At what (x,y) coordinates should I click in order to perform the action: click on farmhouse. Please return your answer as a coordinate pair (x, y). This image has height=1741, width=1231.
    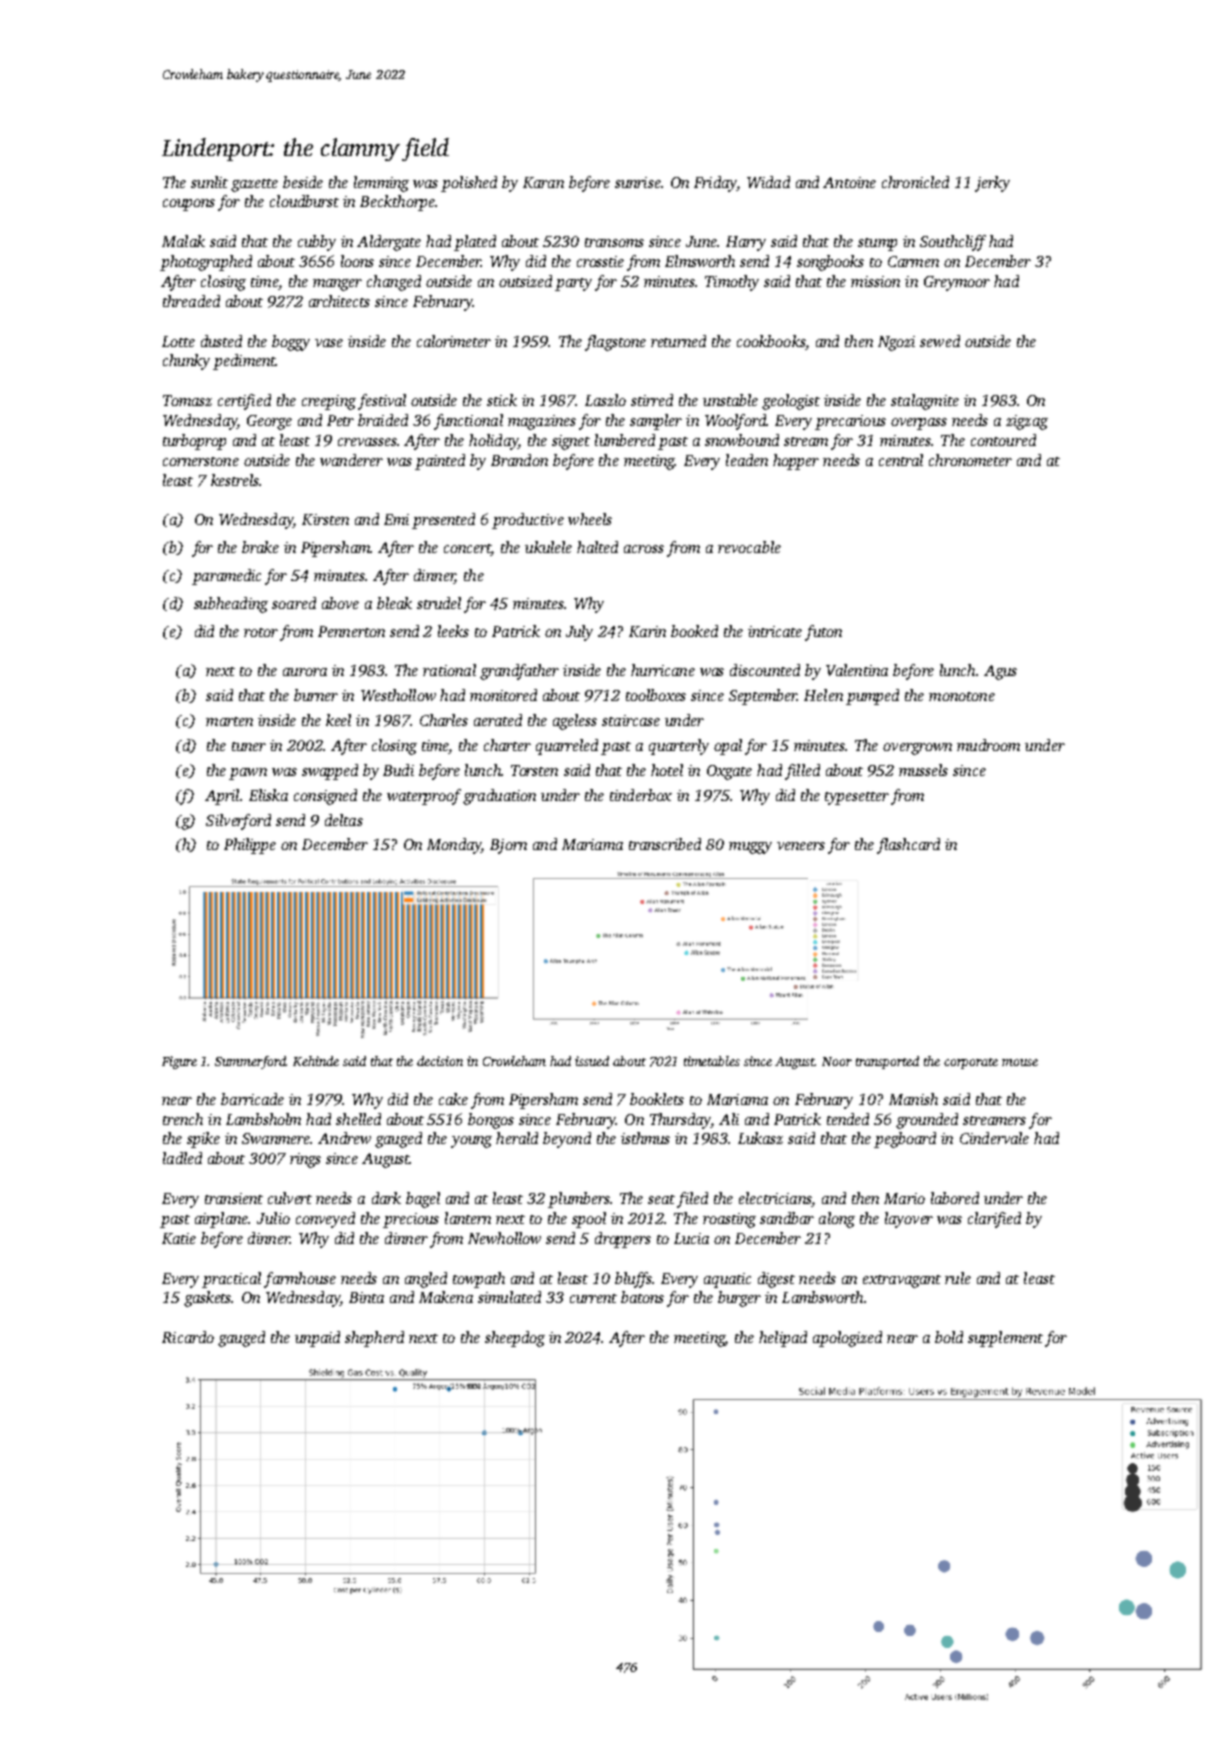
    Looking at the image, I should click on (300, 1280).
